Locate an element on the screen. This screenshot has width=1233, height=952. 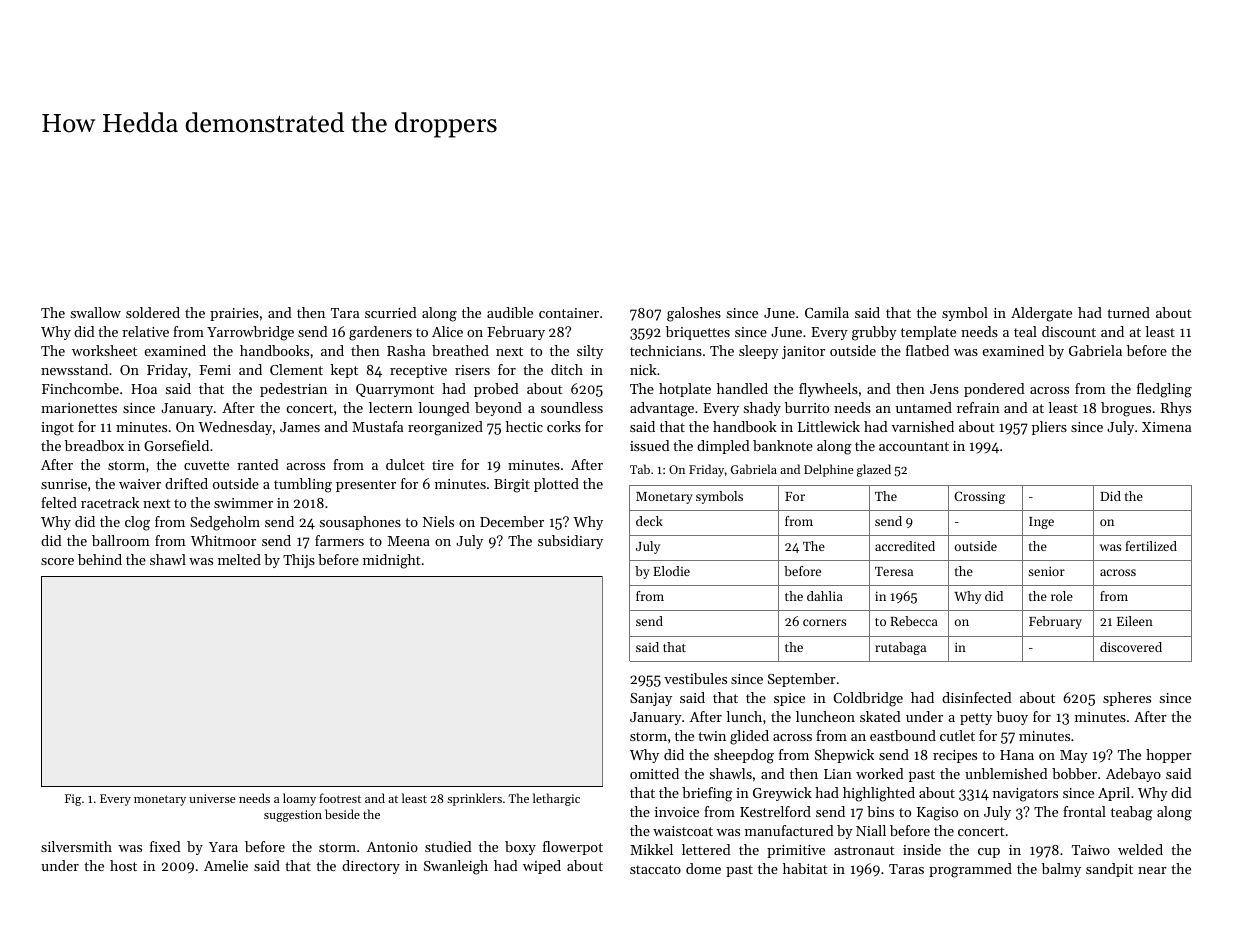
Fig is located at coordinates (73, 800).
